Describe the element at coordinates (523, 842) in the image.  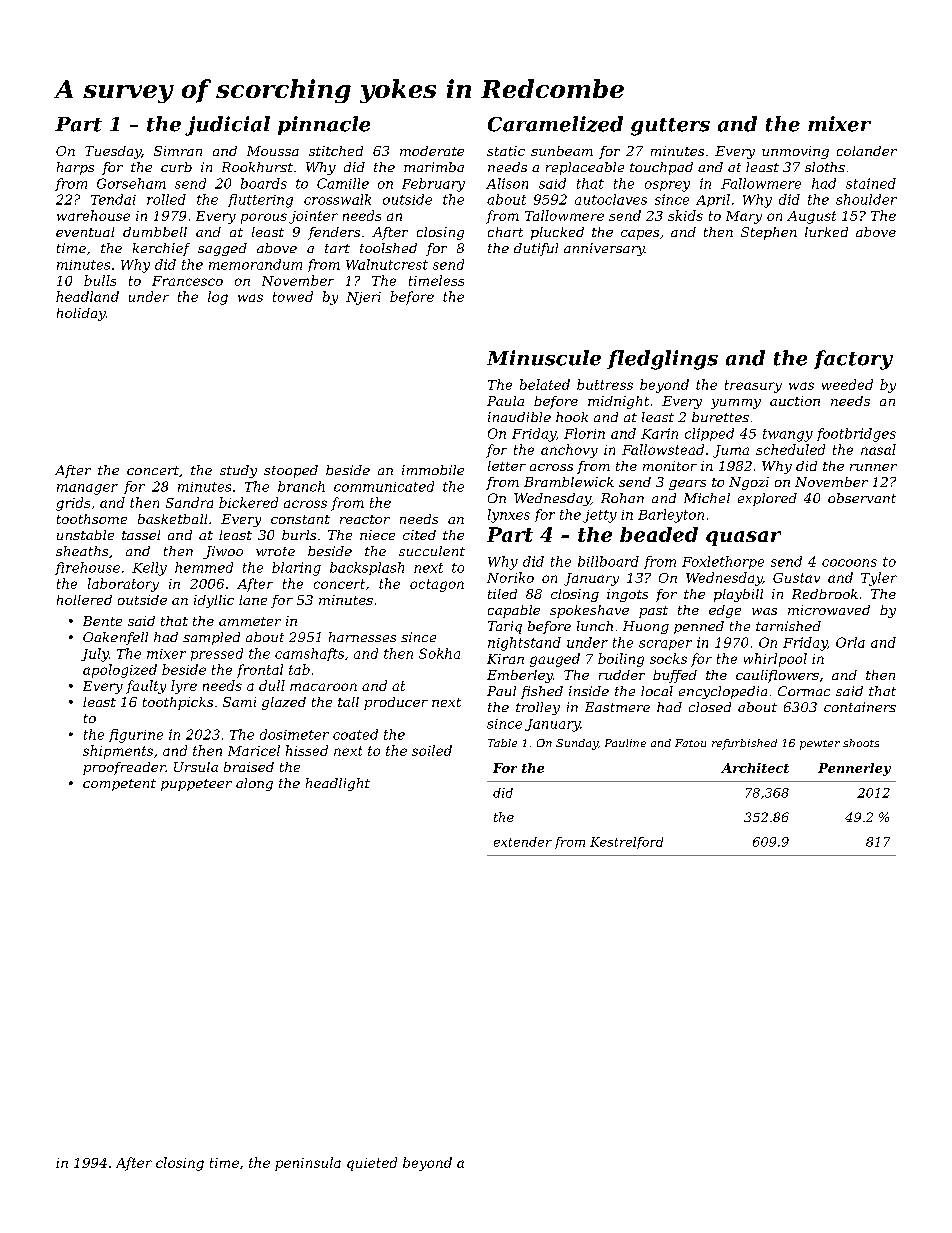
I see `extender` at that location.
